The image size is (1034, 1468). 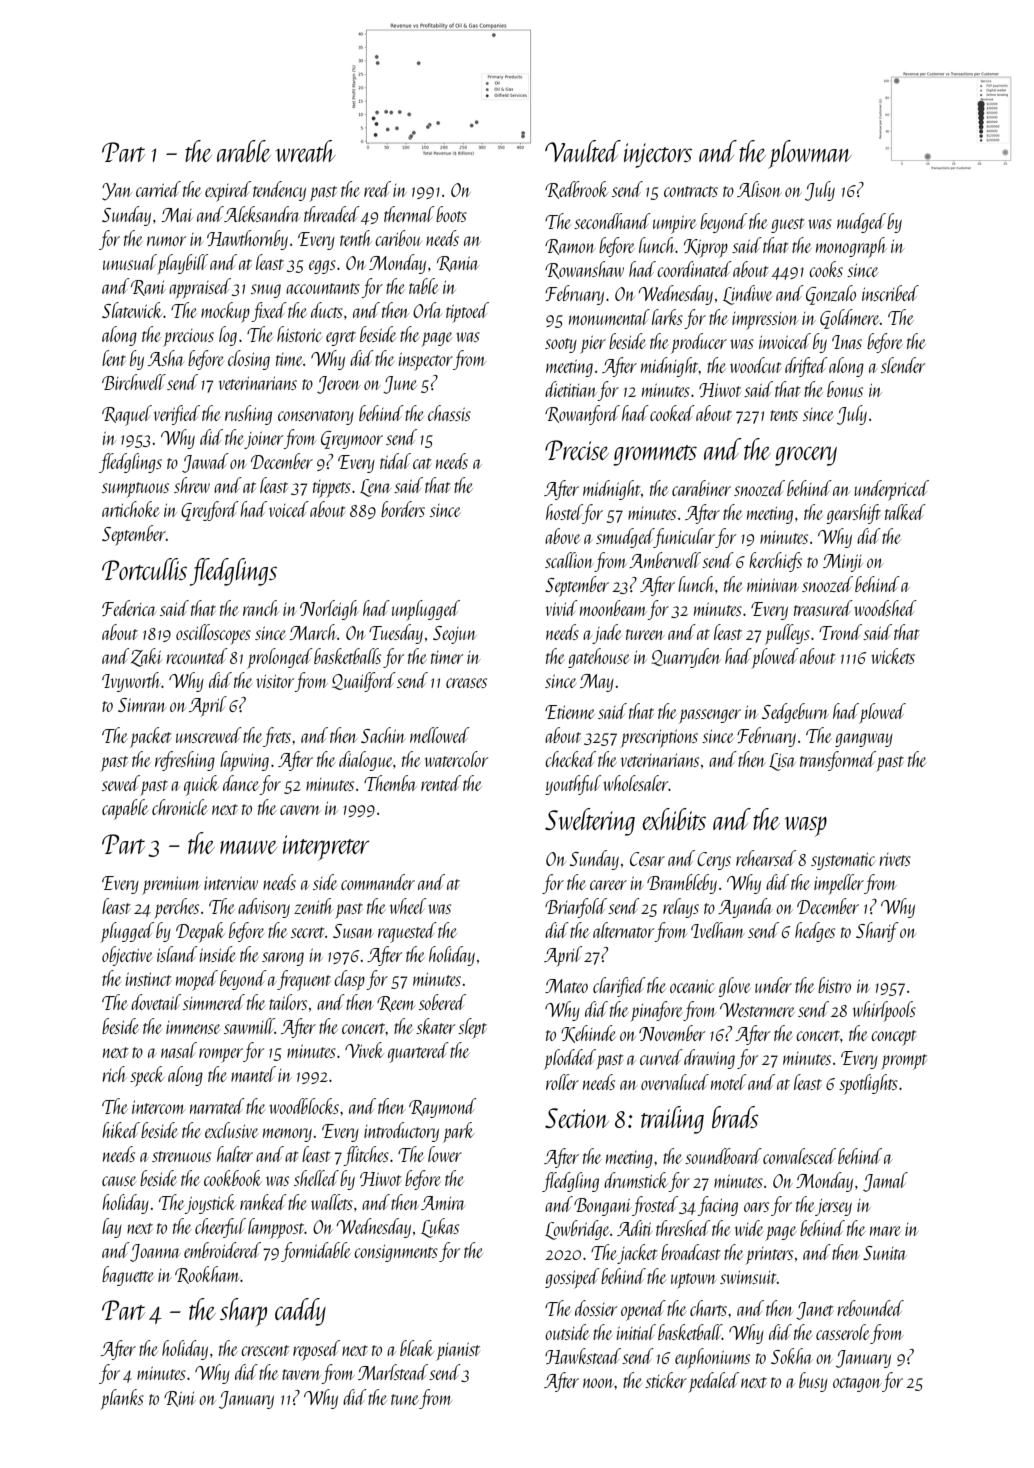 I want to click on pedaled, so click(x=713, y=1382).
